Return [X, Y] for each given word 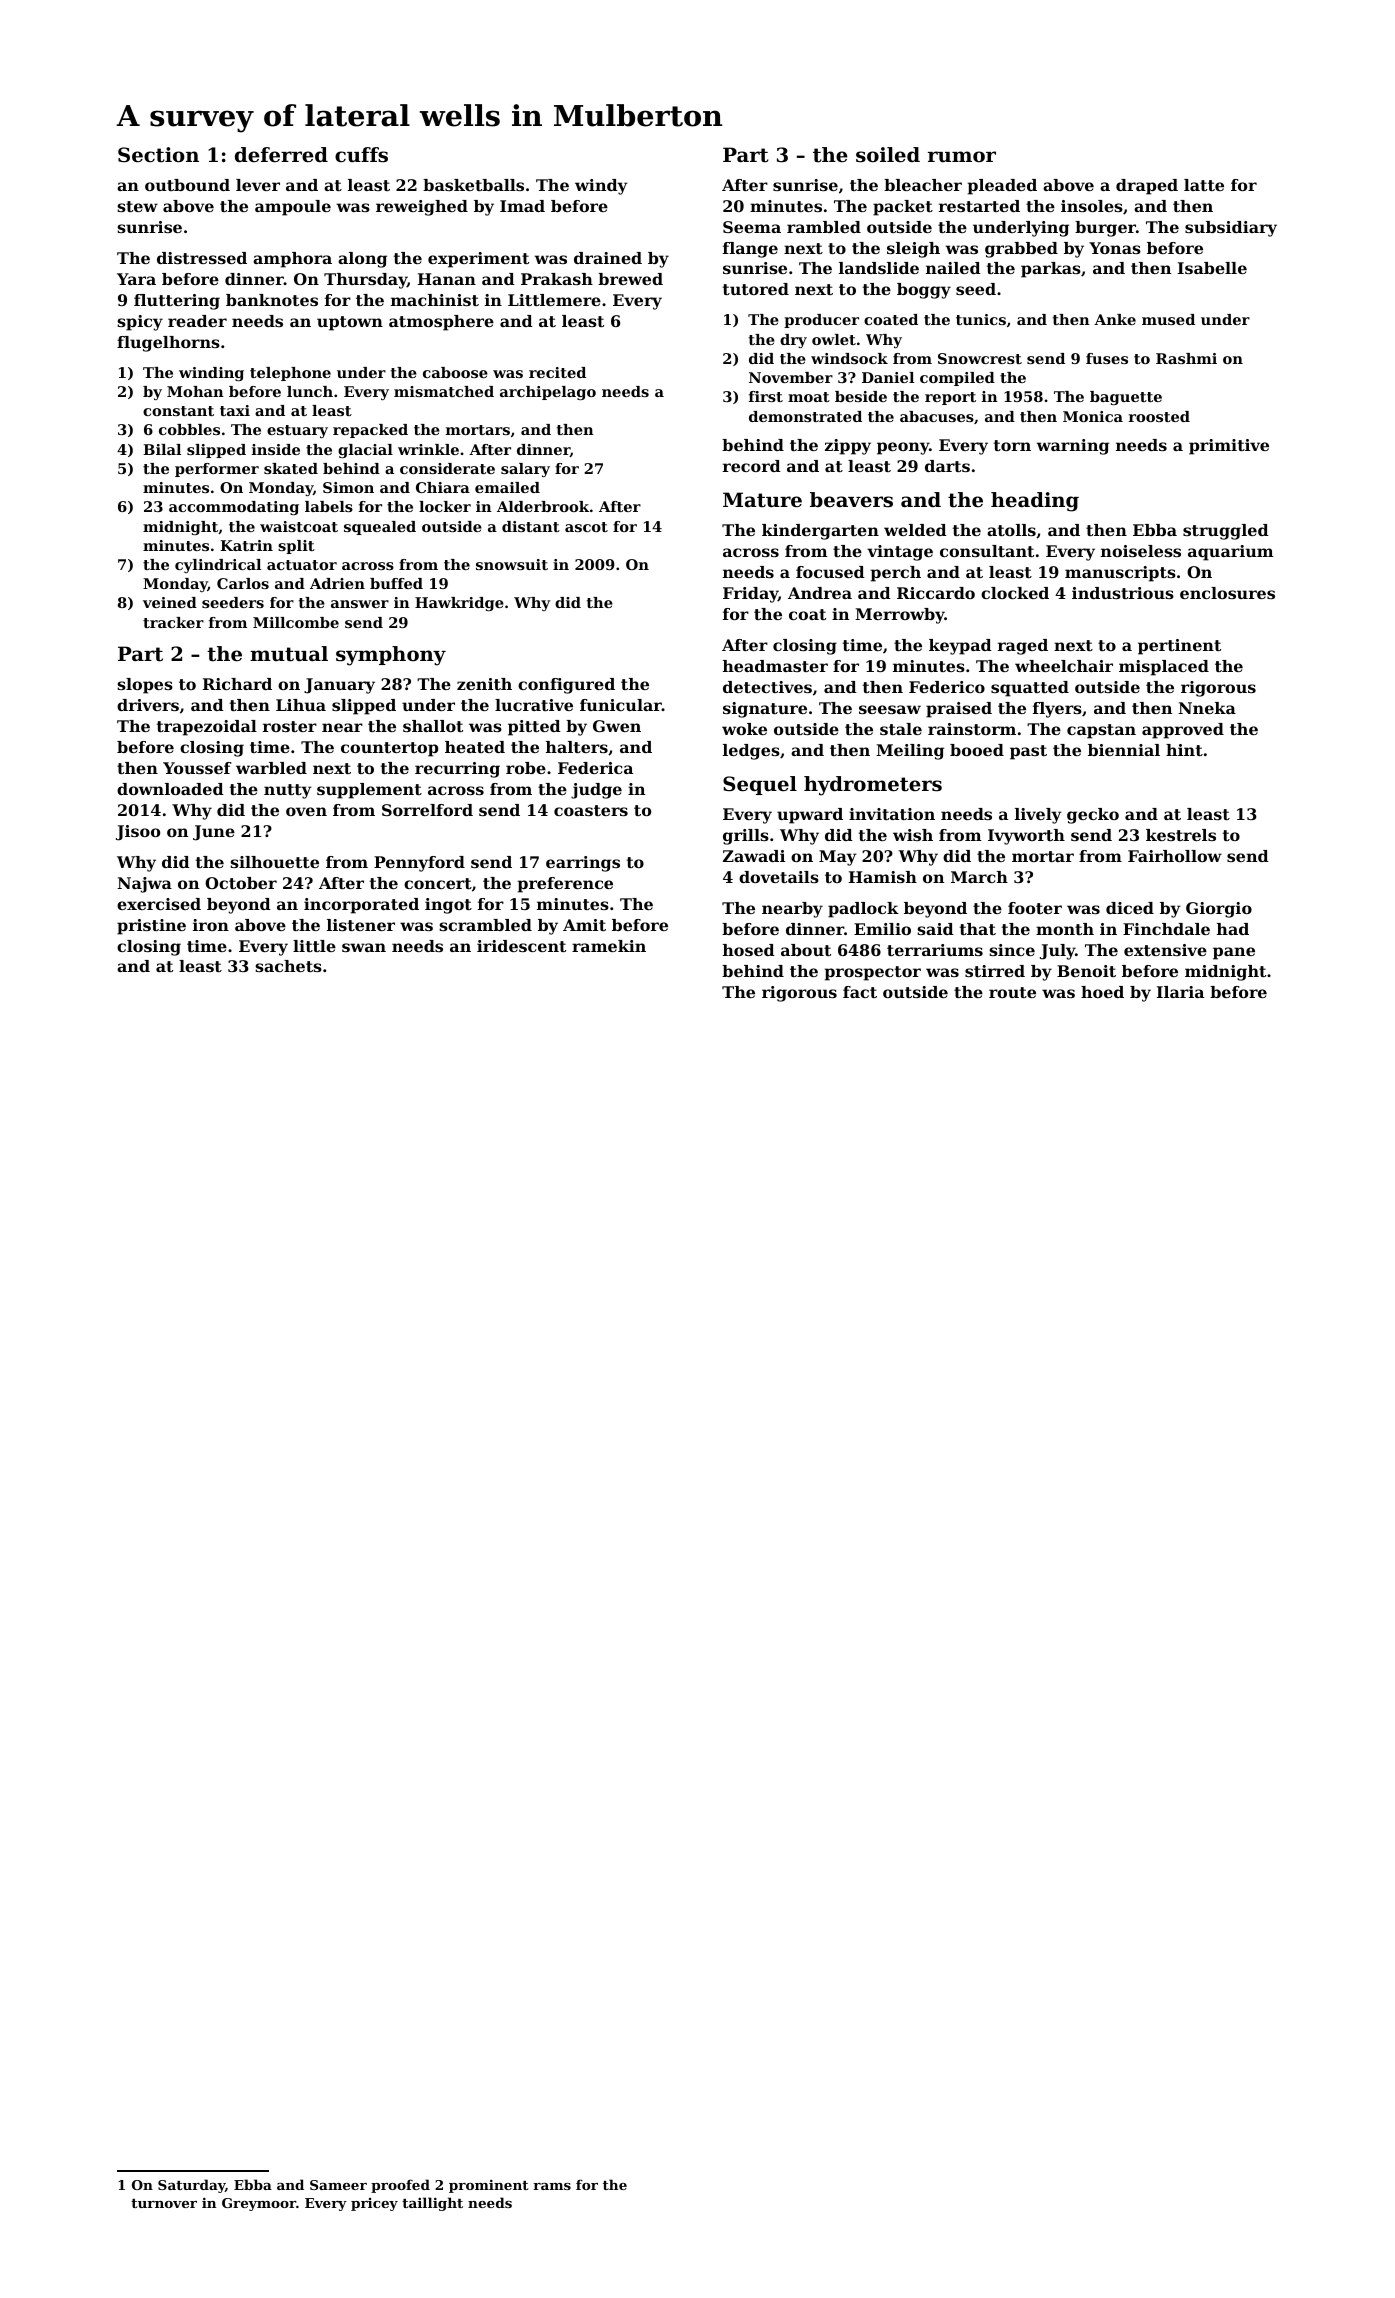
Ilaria [1180, 992]
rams [552, 2186]
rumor [962, 157]
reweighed [422, 208]
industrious [1123, 593]
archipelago [548, 393]
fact [860, 992]
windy [601, 187]
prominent [489, 2186]
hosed [749, 950]
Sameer [338, 2185]
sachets [288, 966]
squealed [380, 528]
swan [364, 947]
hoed [1102, 992]
